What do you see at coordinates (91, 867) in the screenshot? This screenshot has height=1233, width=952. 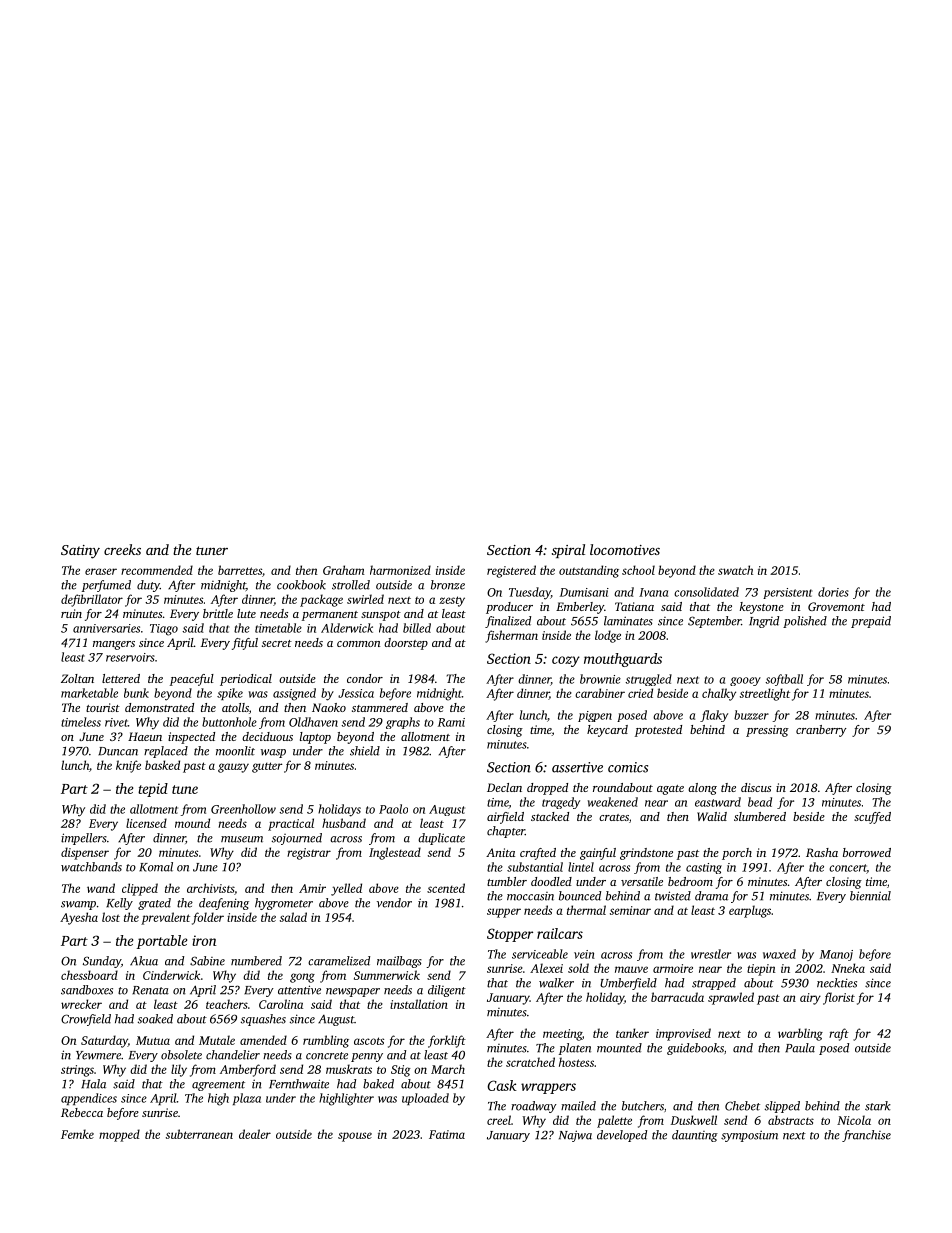 I see `watchbands` at bounding box center [91, 867].
